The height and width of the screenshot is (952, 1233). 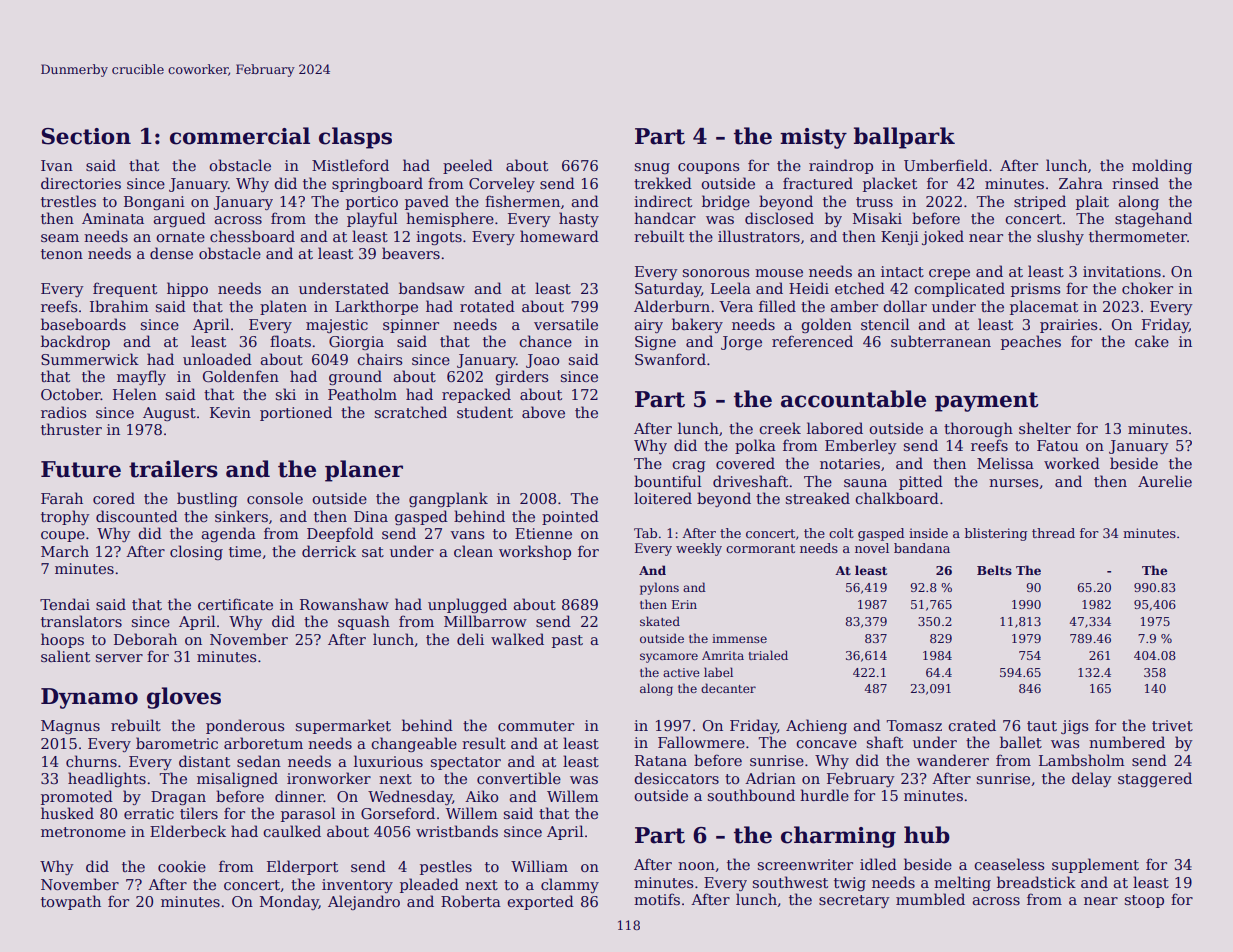 I want to click on caulked, so click(x=292, y=831).
